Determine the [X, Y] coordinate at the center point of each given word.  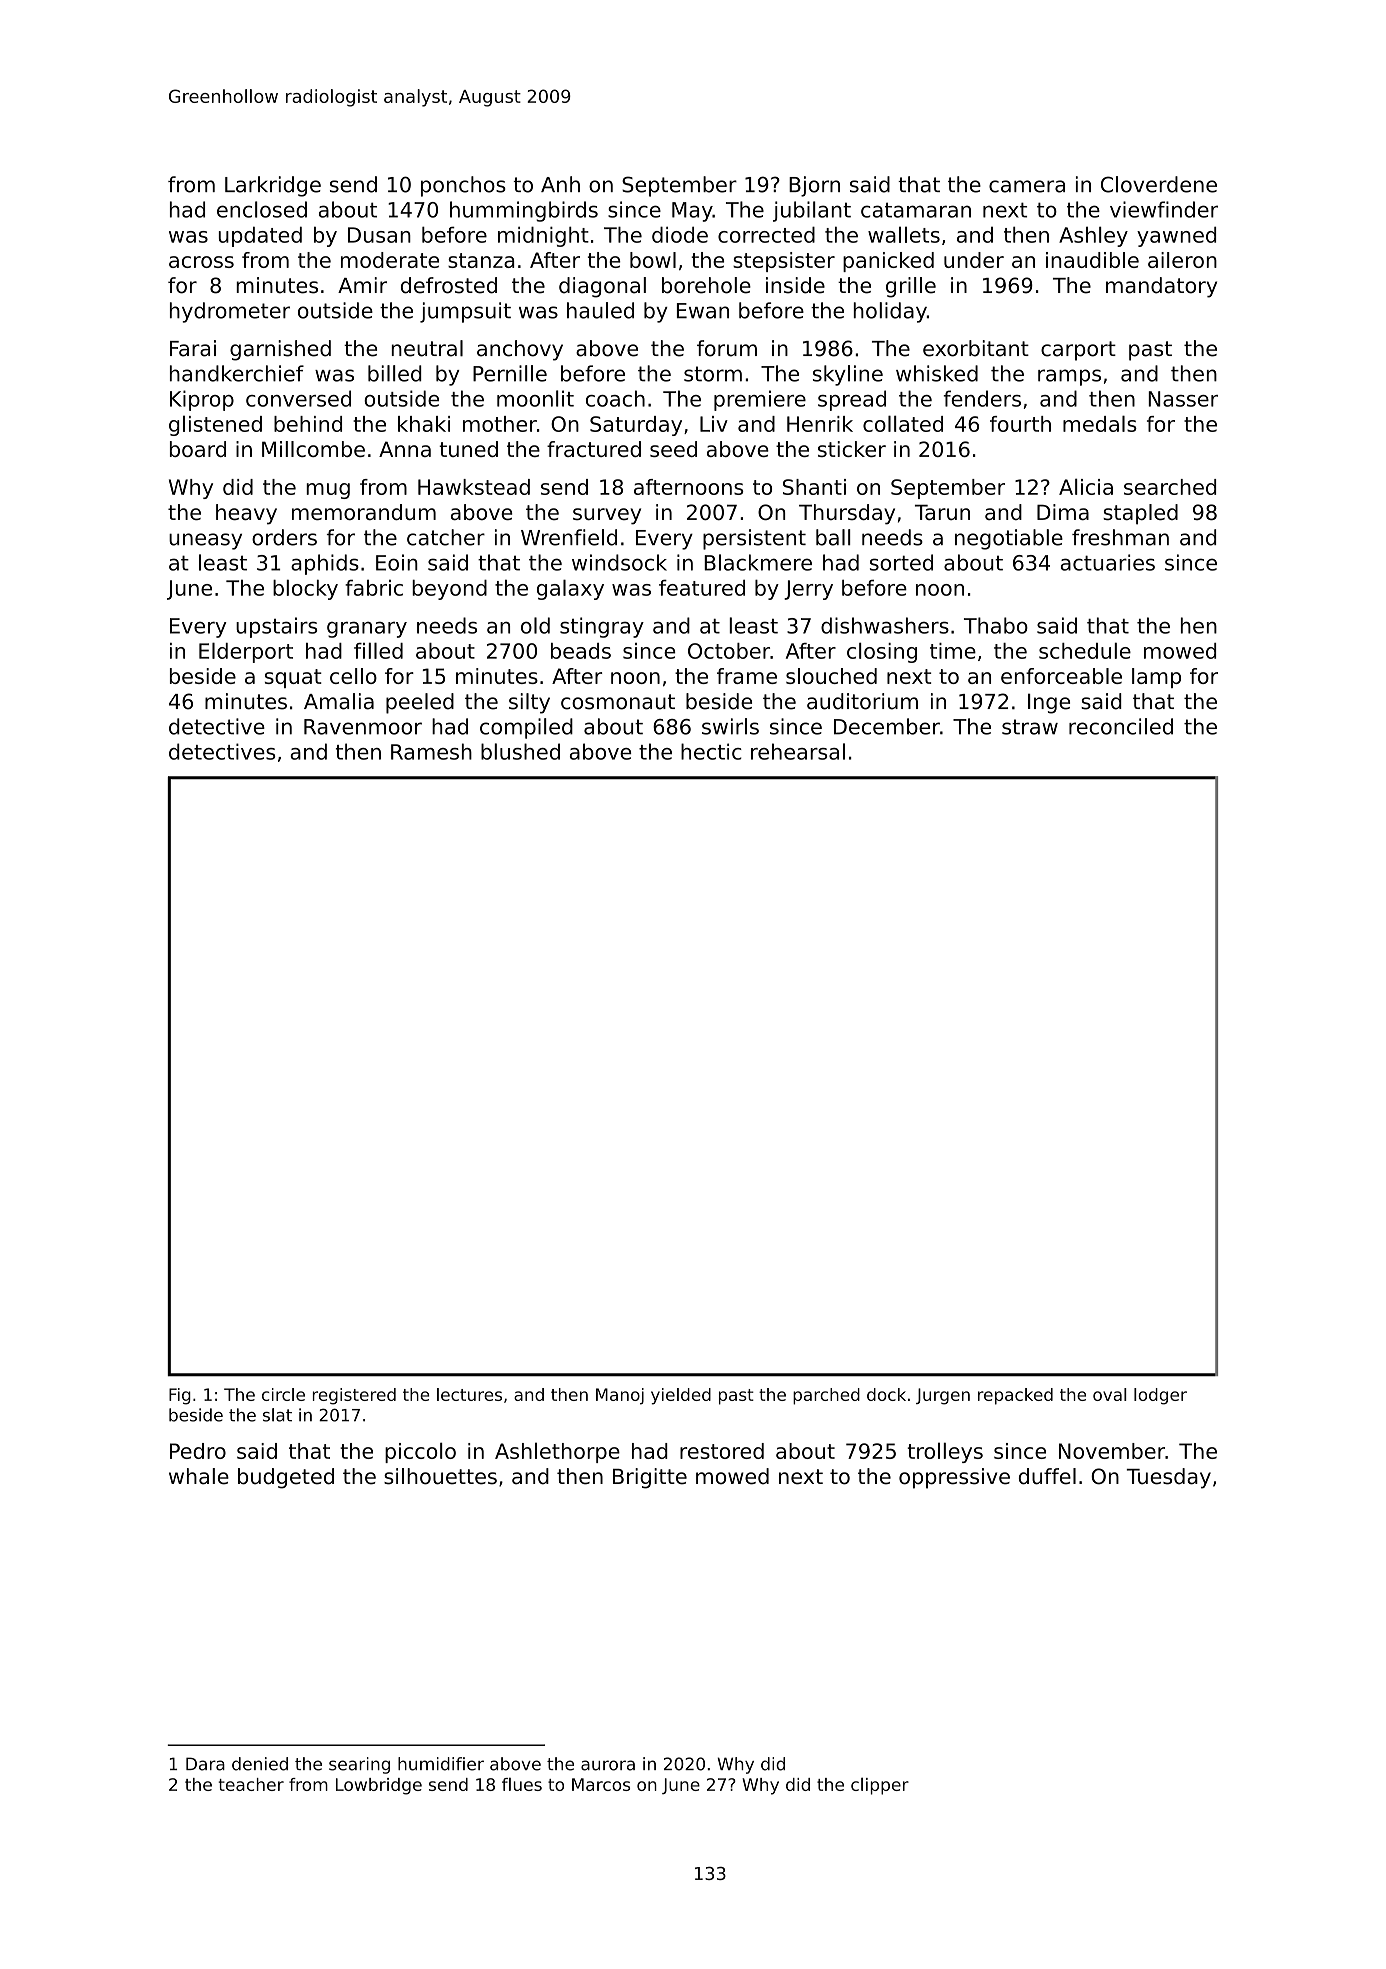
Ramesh [431, 751]
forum [727, 348]
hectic [711, 751]
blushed [520, 751]
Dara [205, 1764]
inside [795, 285]
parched [826, 1396]
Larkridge [273, 186]
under [974, 260]
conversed [298, 398]
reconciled [1121, 726]
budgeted [286, 1478]
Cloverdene [1159, 184]
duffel [1047, 1476]
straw [1030, 727]
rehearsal [798, 751]
